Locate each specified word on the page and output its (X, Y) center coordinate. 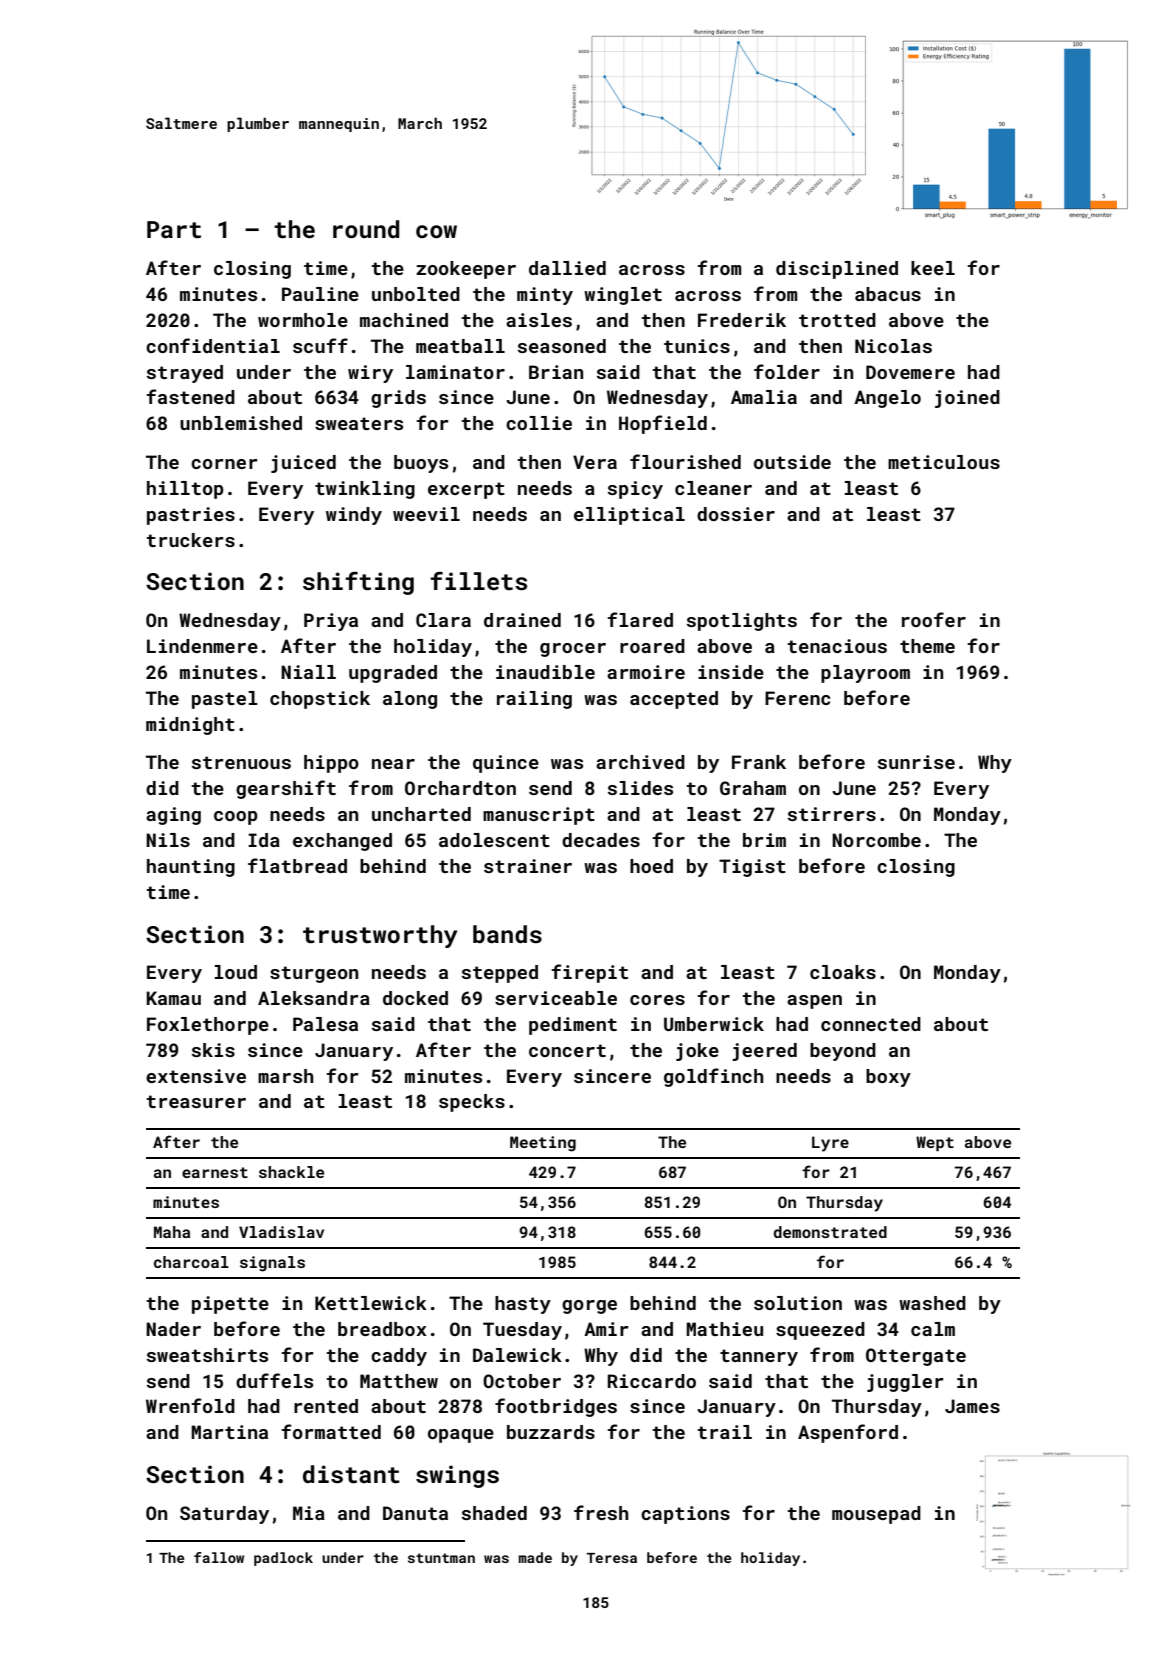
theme (927, 646)
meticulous (944, 462)
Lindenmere (202, 646)
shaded (494, 1513)
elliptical (629, 516)
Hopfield (663, 424)
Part (174, 230)
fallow (219, 1557)
